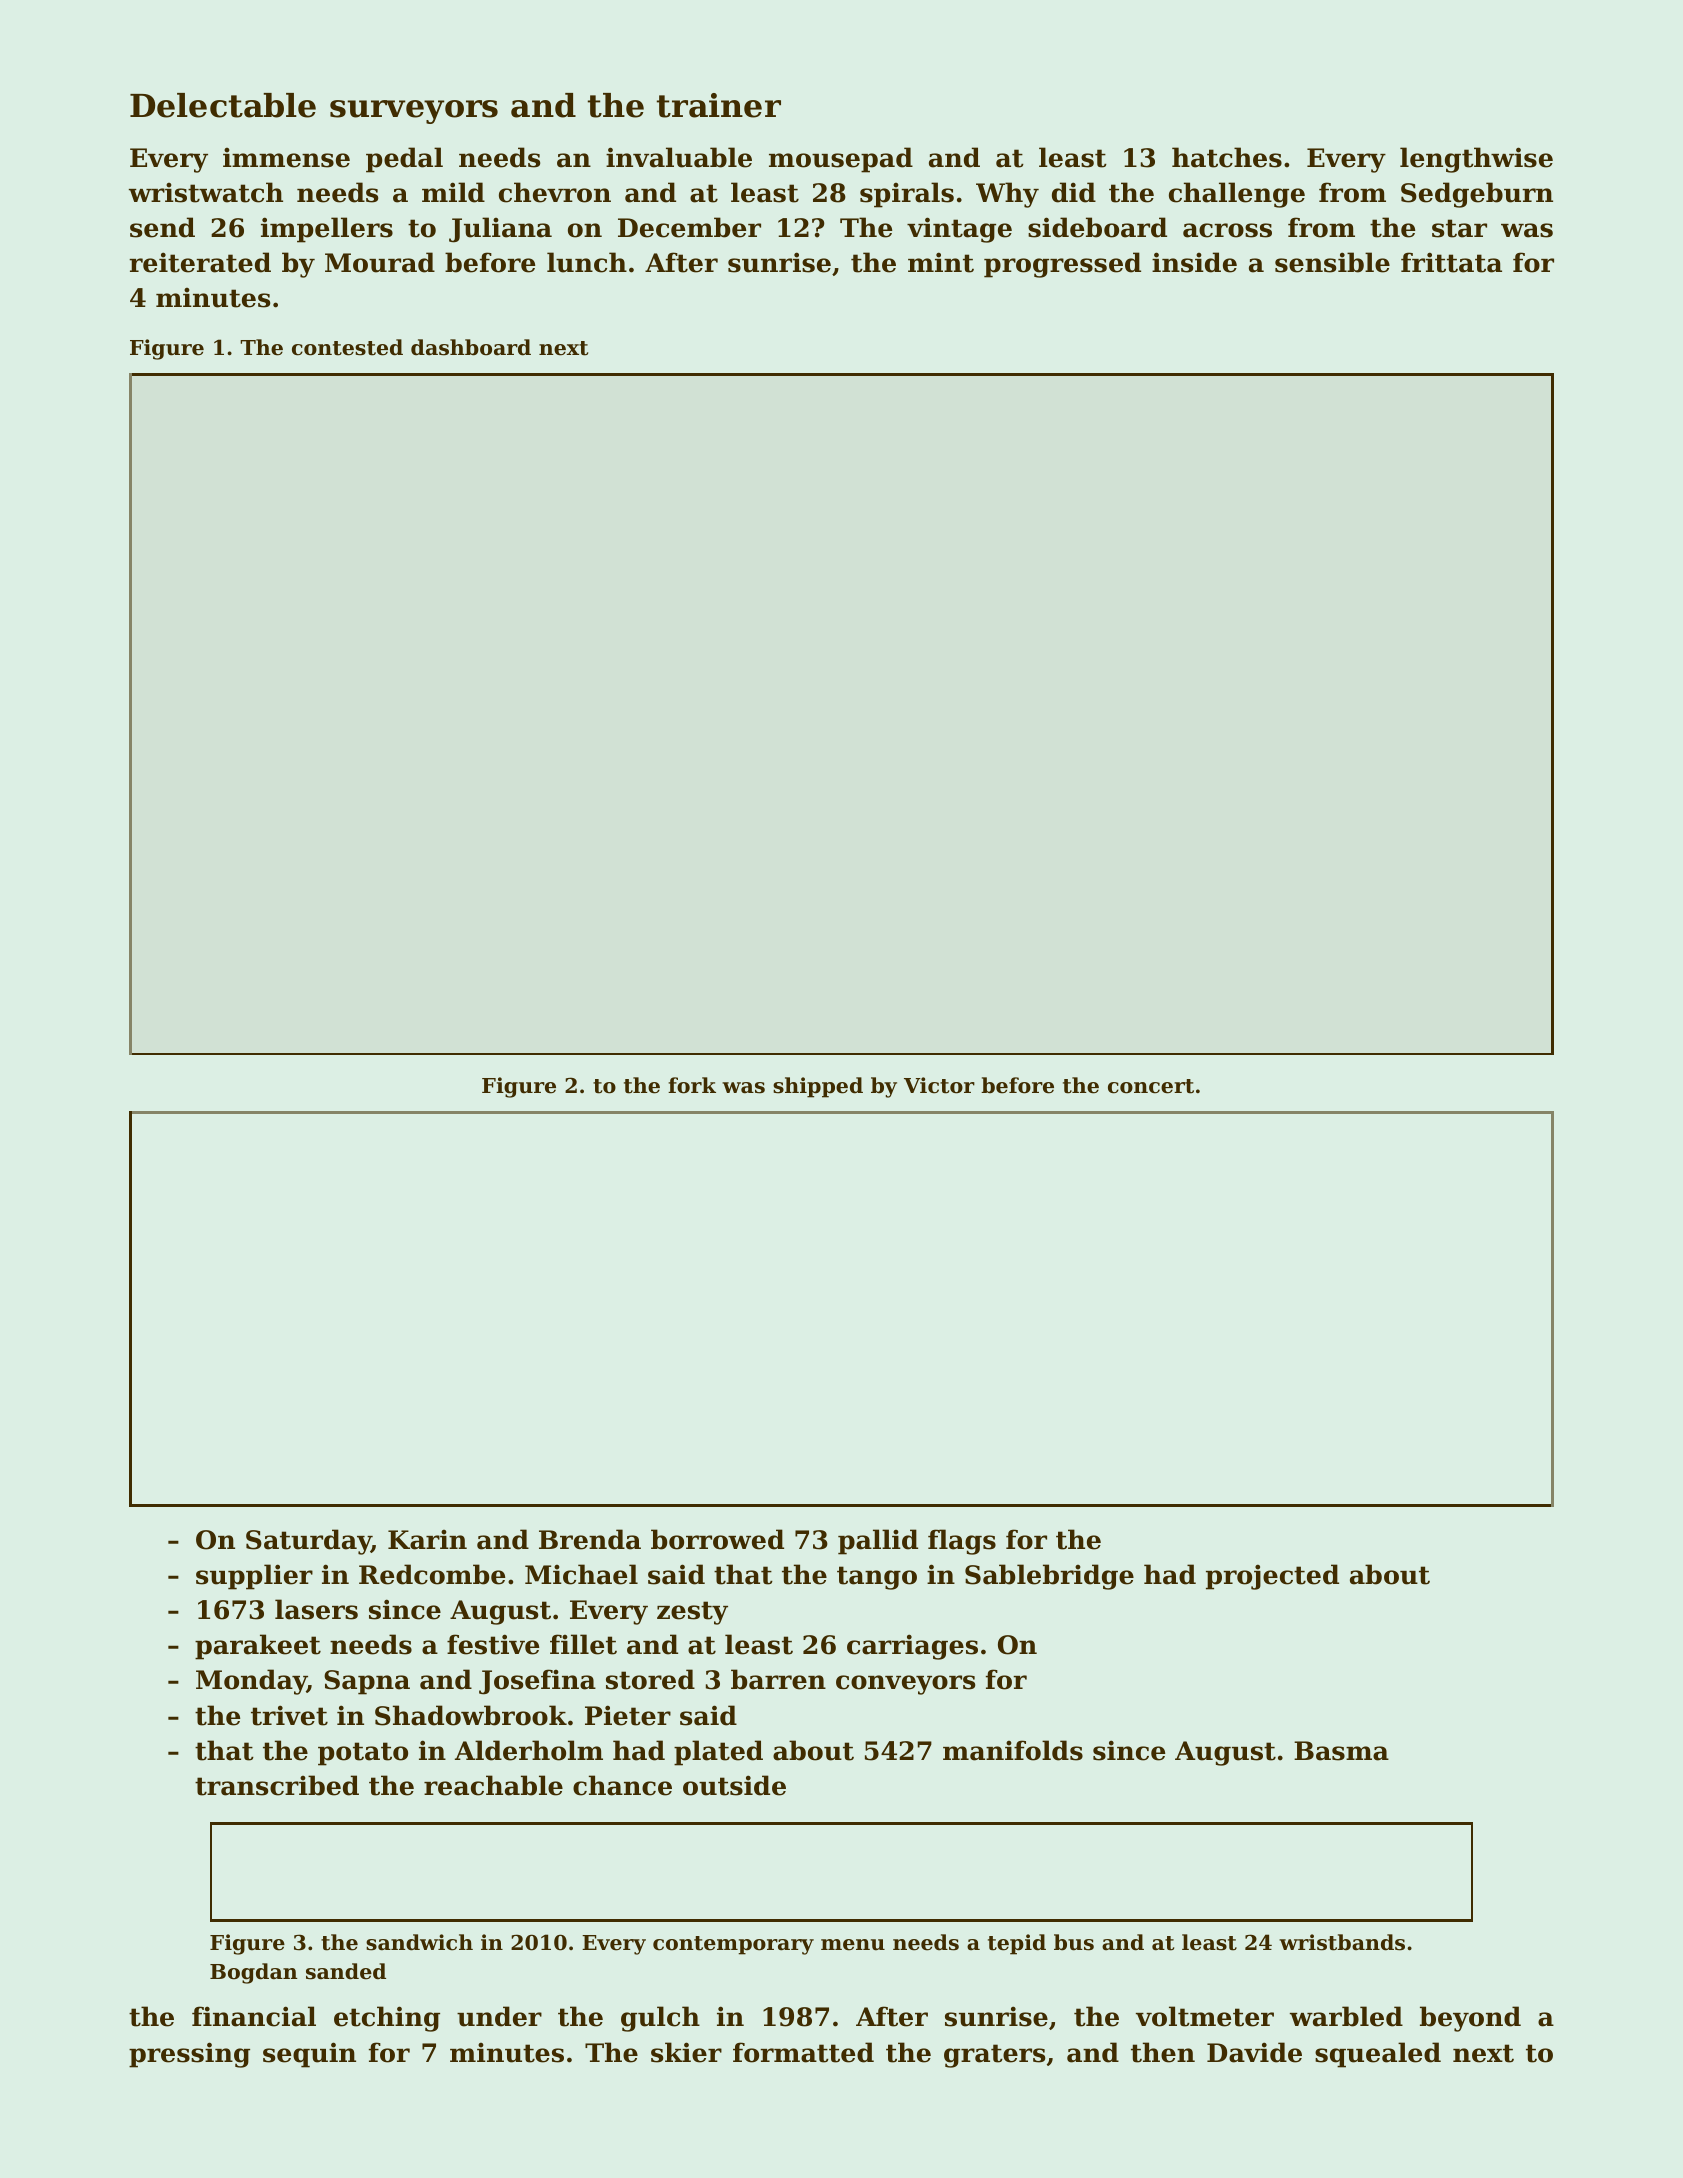 This screenshot has height=2178, width=1683. Describe the element at coordinates (841, 160) in the screenshot. I see `mousepad` at that location.
